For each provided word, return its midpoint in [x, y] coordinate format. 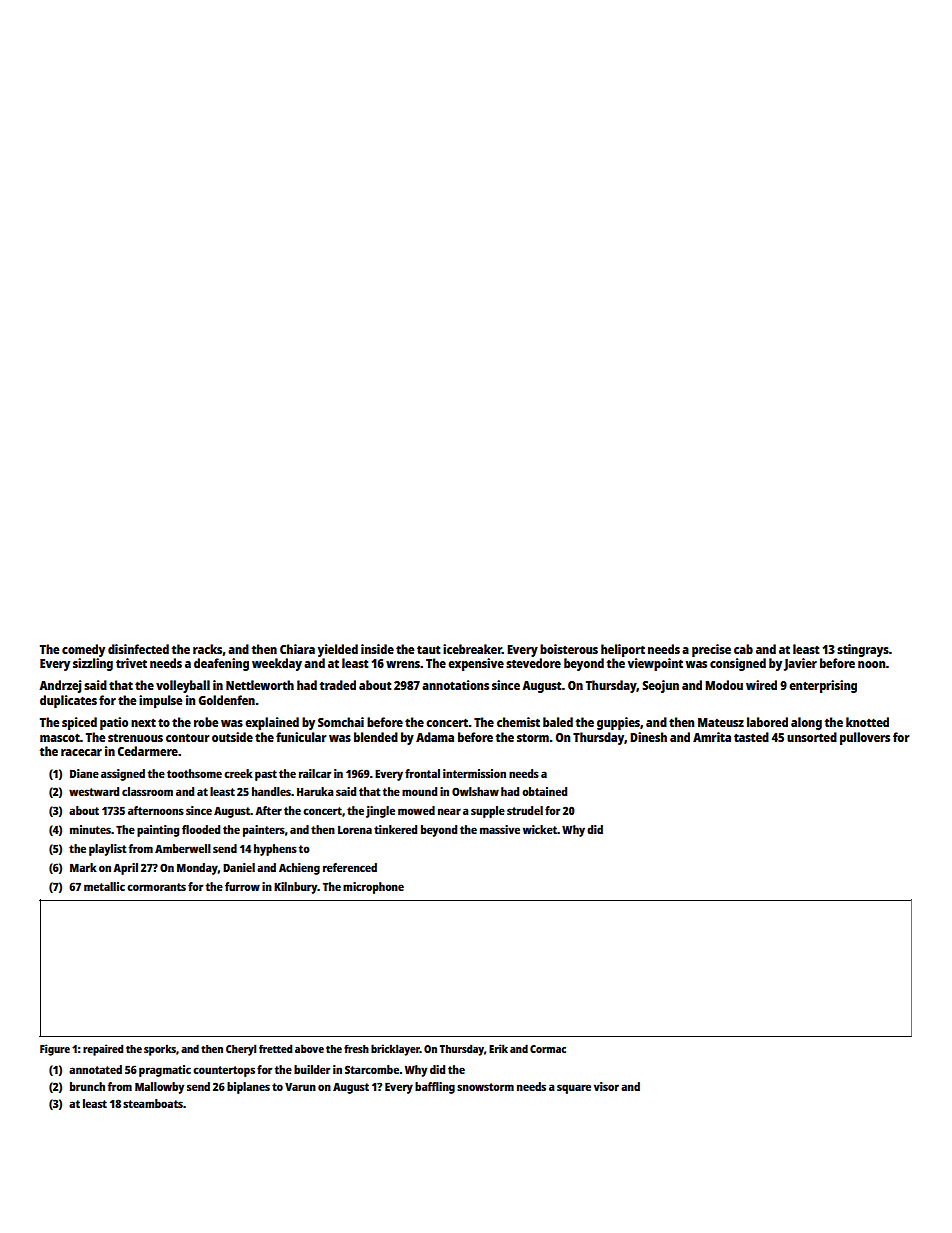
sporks [160, 1050]
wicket [540, 829]
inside [377, 649]
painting [158, 831]
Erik [498, 1048]
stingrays [863, 650]
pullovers [865, 738]
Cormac [548, 1049]
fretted [275, 1048]
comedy [83, 650]
